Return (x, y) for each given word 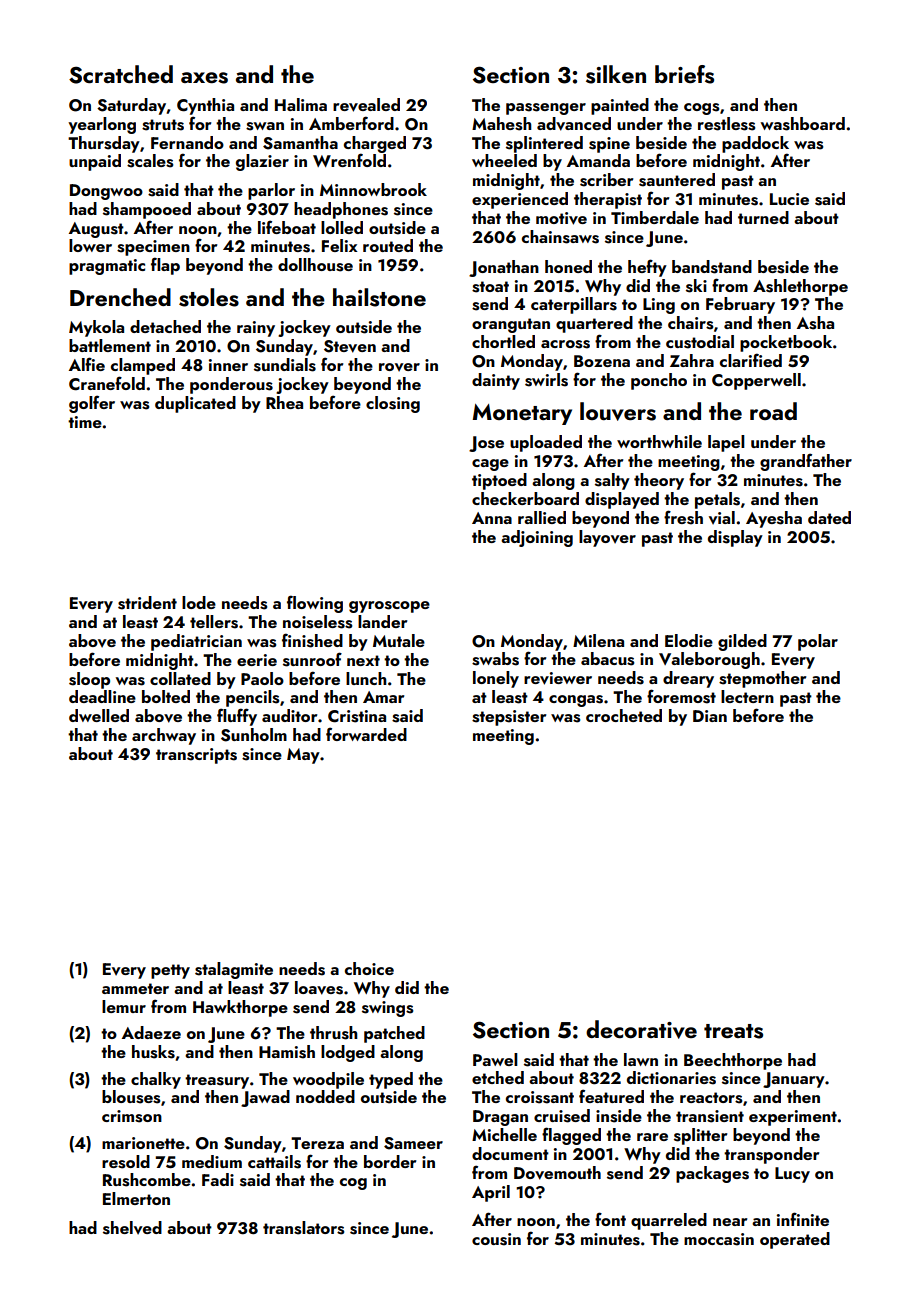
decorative (641, 1029)
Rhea (284, 402)
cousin (496, 1239)
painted (620, 106)
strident (147, 603)
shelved (132, 1228)
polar (818, 642)
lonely (496, 679)
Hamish (287, 1052)
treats (733, 1031)
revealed (366, 105)
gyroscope (389, 607)
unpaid (95, 162)
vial (722, 518)
